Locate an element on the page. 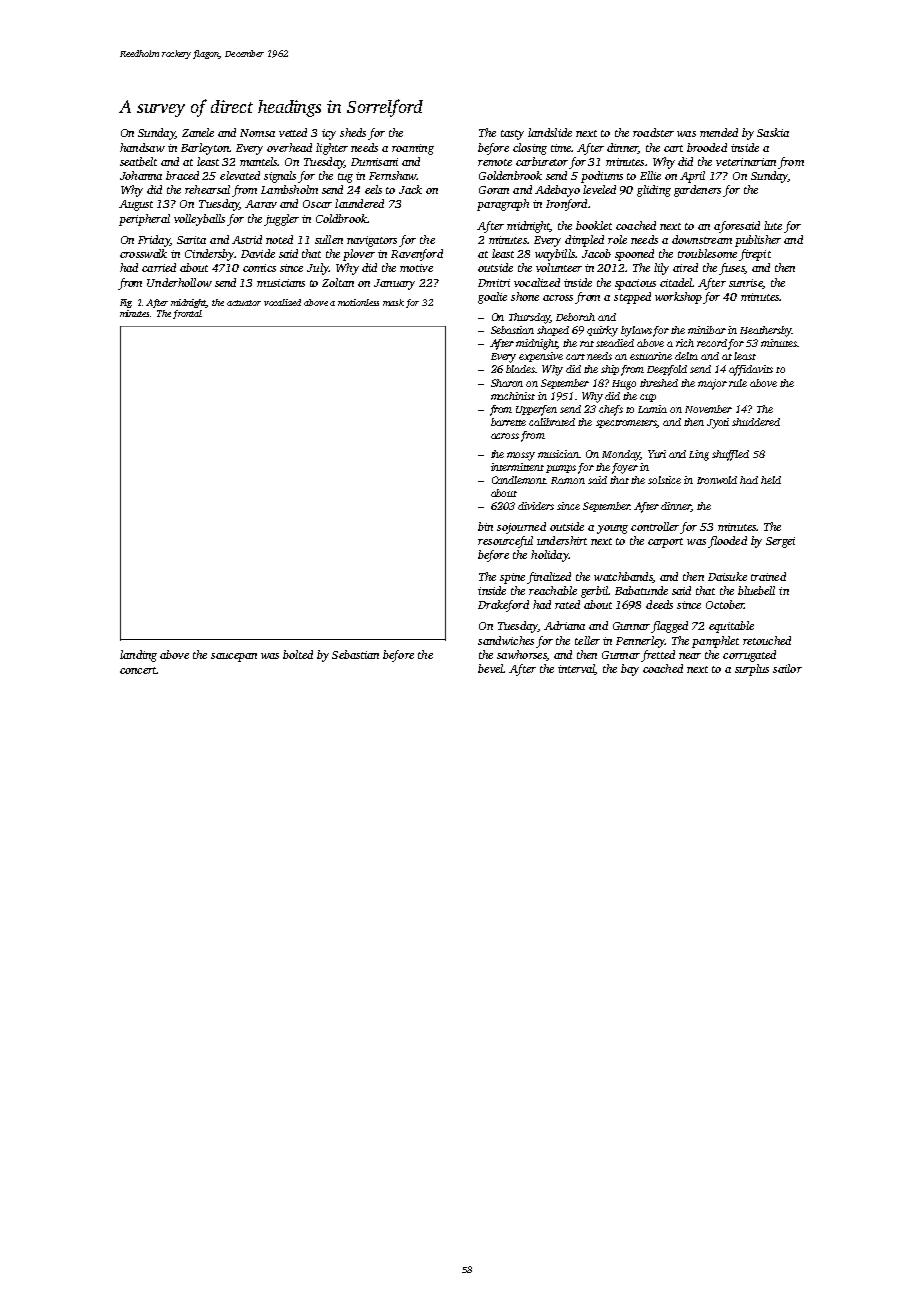 The height and width of the image is (1308, 924). bevel is located at coordinates (491, 668).
